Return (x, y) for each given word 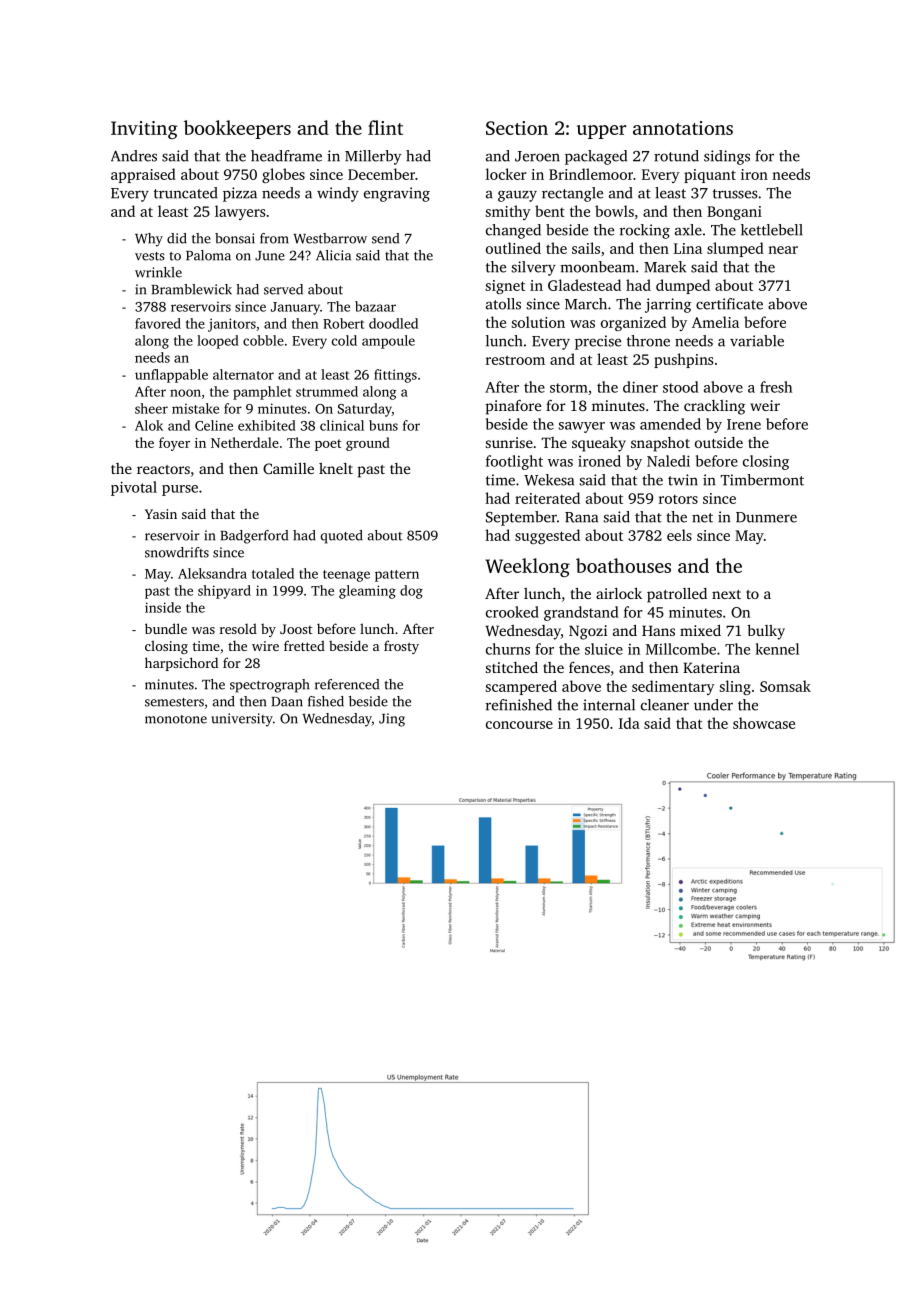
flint (385, 127)
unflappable (171, 376)
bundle (166, 628)
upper (601, 132)
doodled (393, 323)
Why (149, 240)
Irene (744, 424)
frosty (401, 647)
